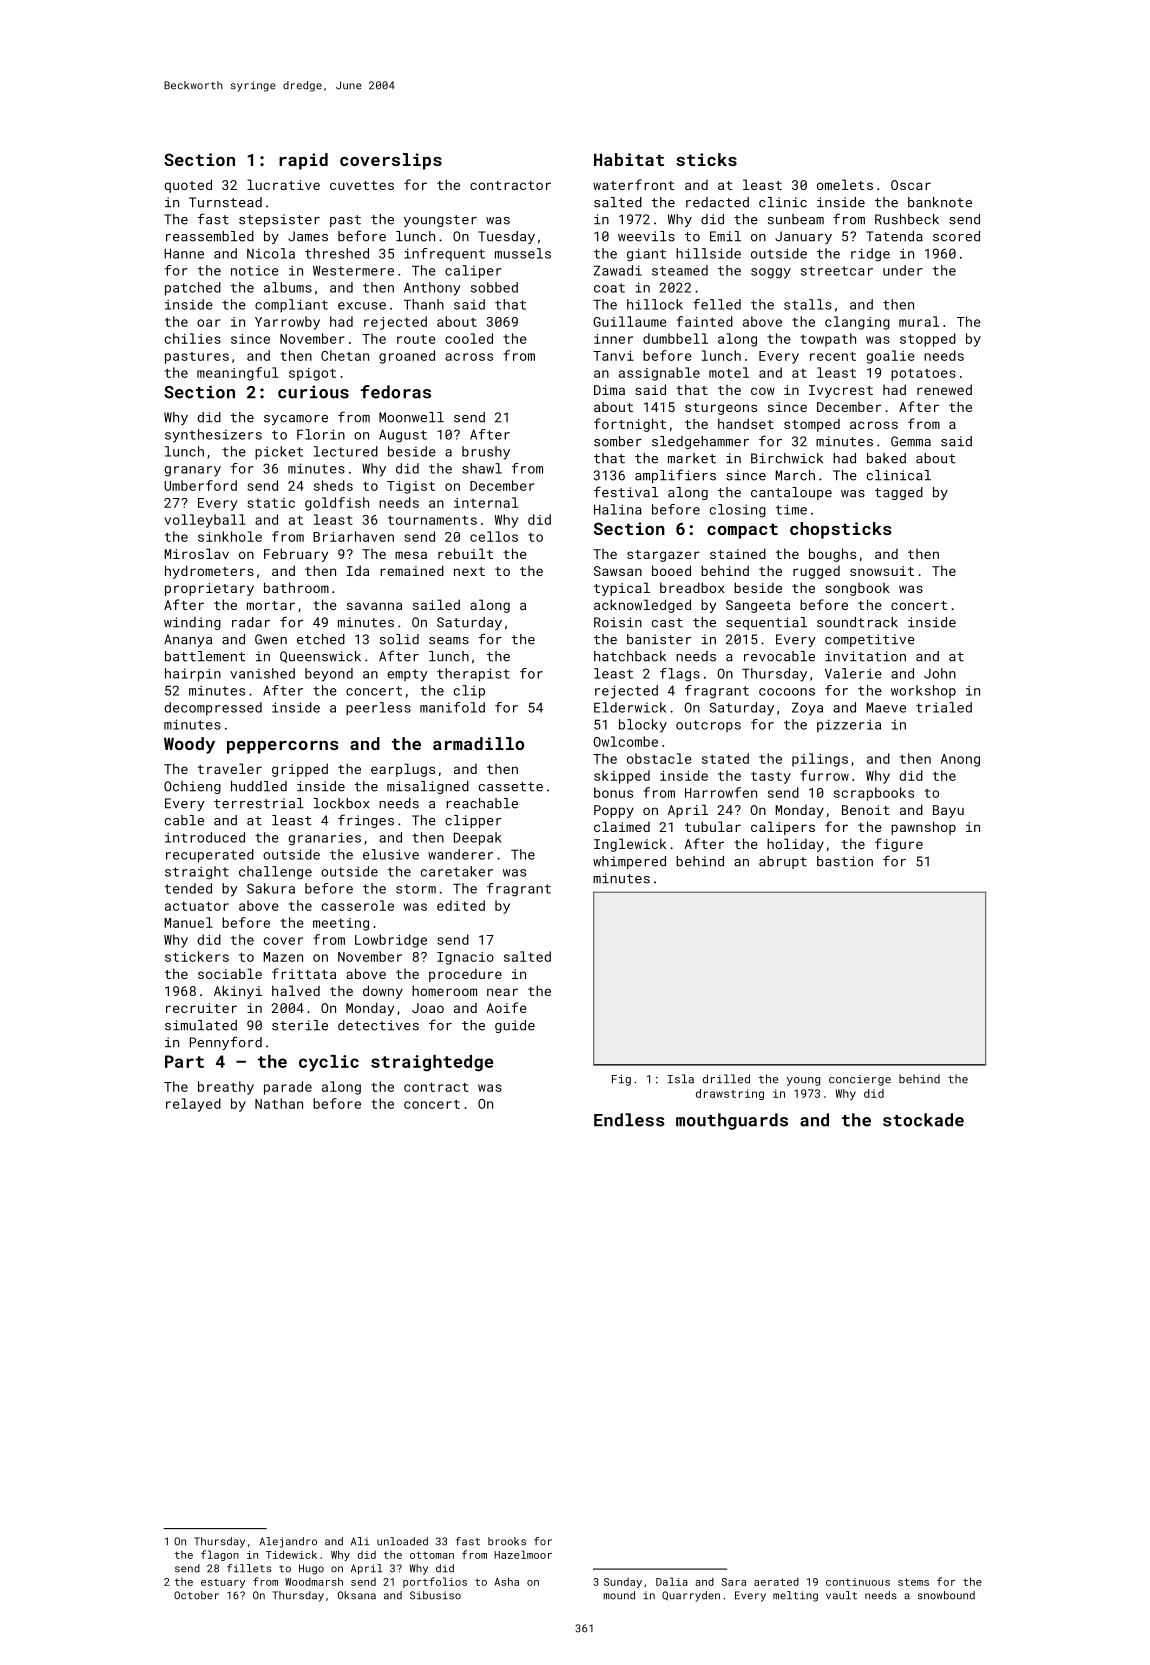 The image size is (1150, 1665). What do you see at coordinates (357, 1595) in the image?
I see `Oksana` at bounding box center [357, 1595].
